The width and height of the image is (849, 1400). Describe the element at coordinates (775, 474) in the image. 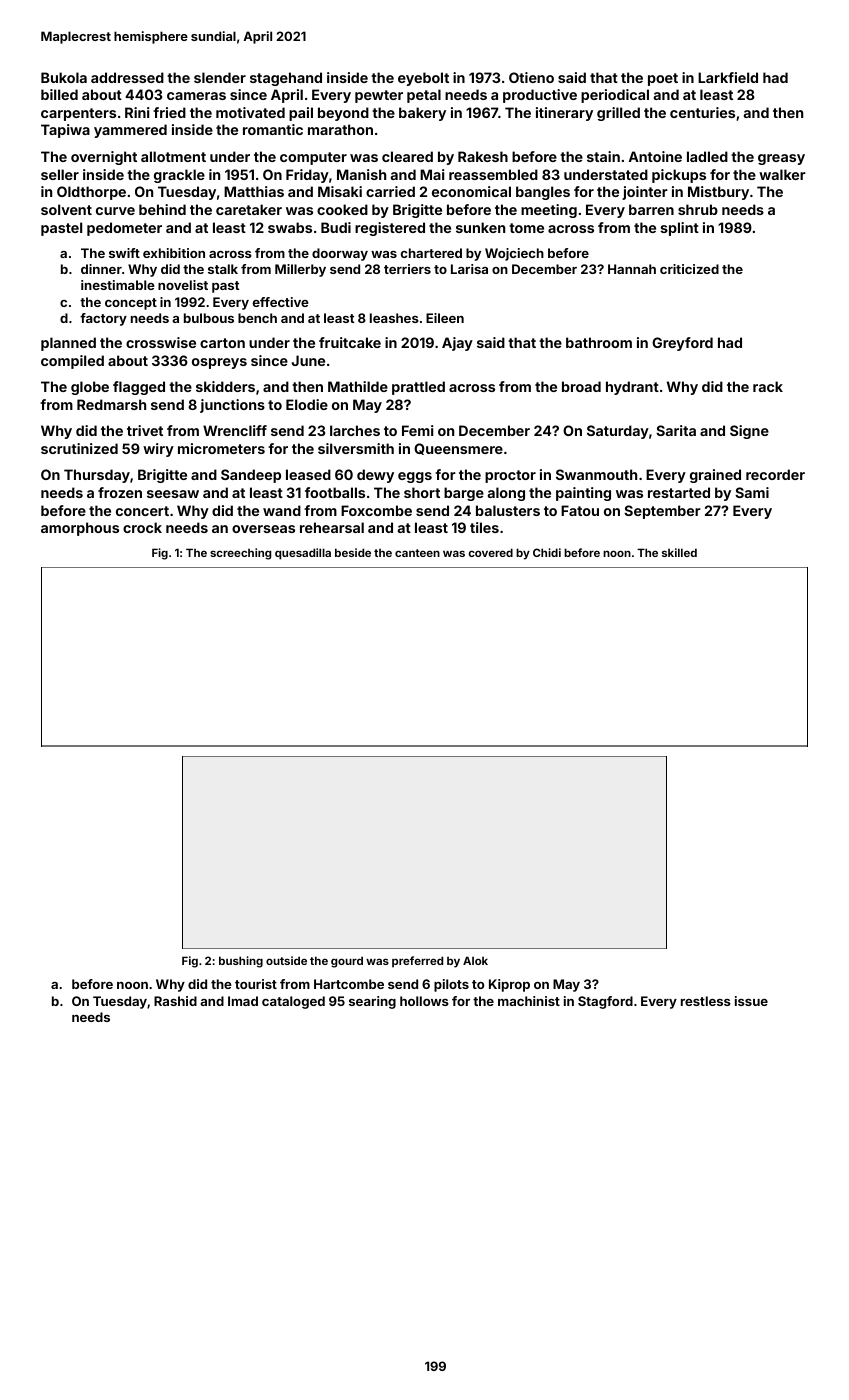

I see `recorder` at that location.
